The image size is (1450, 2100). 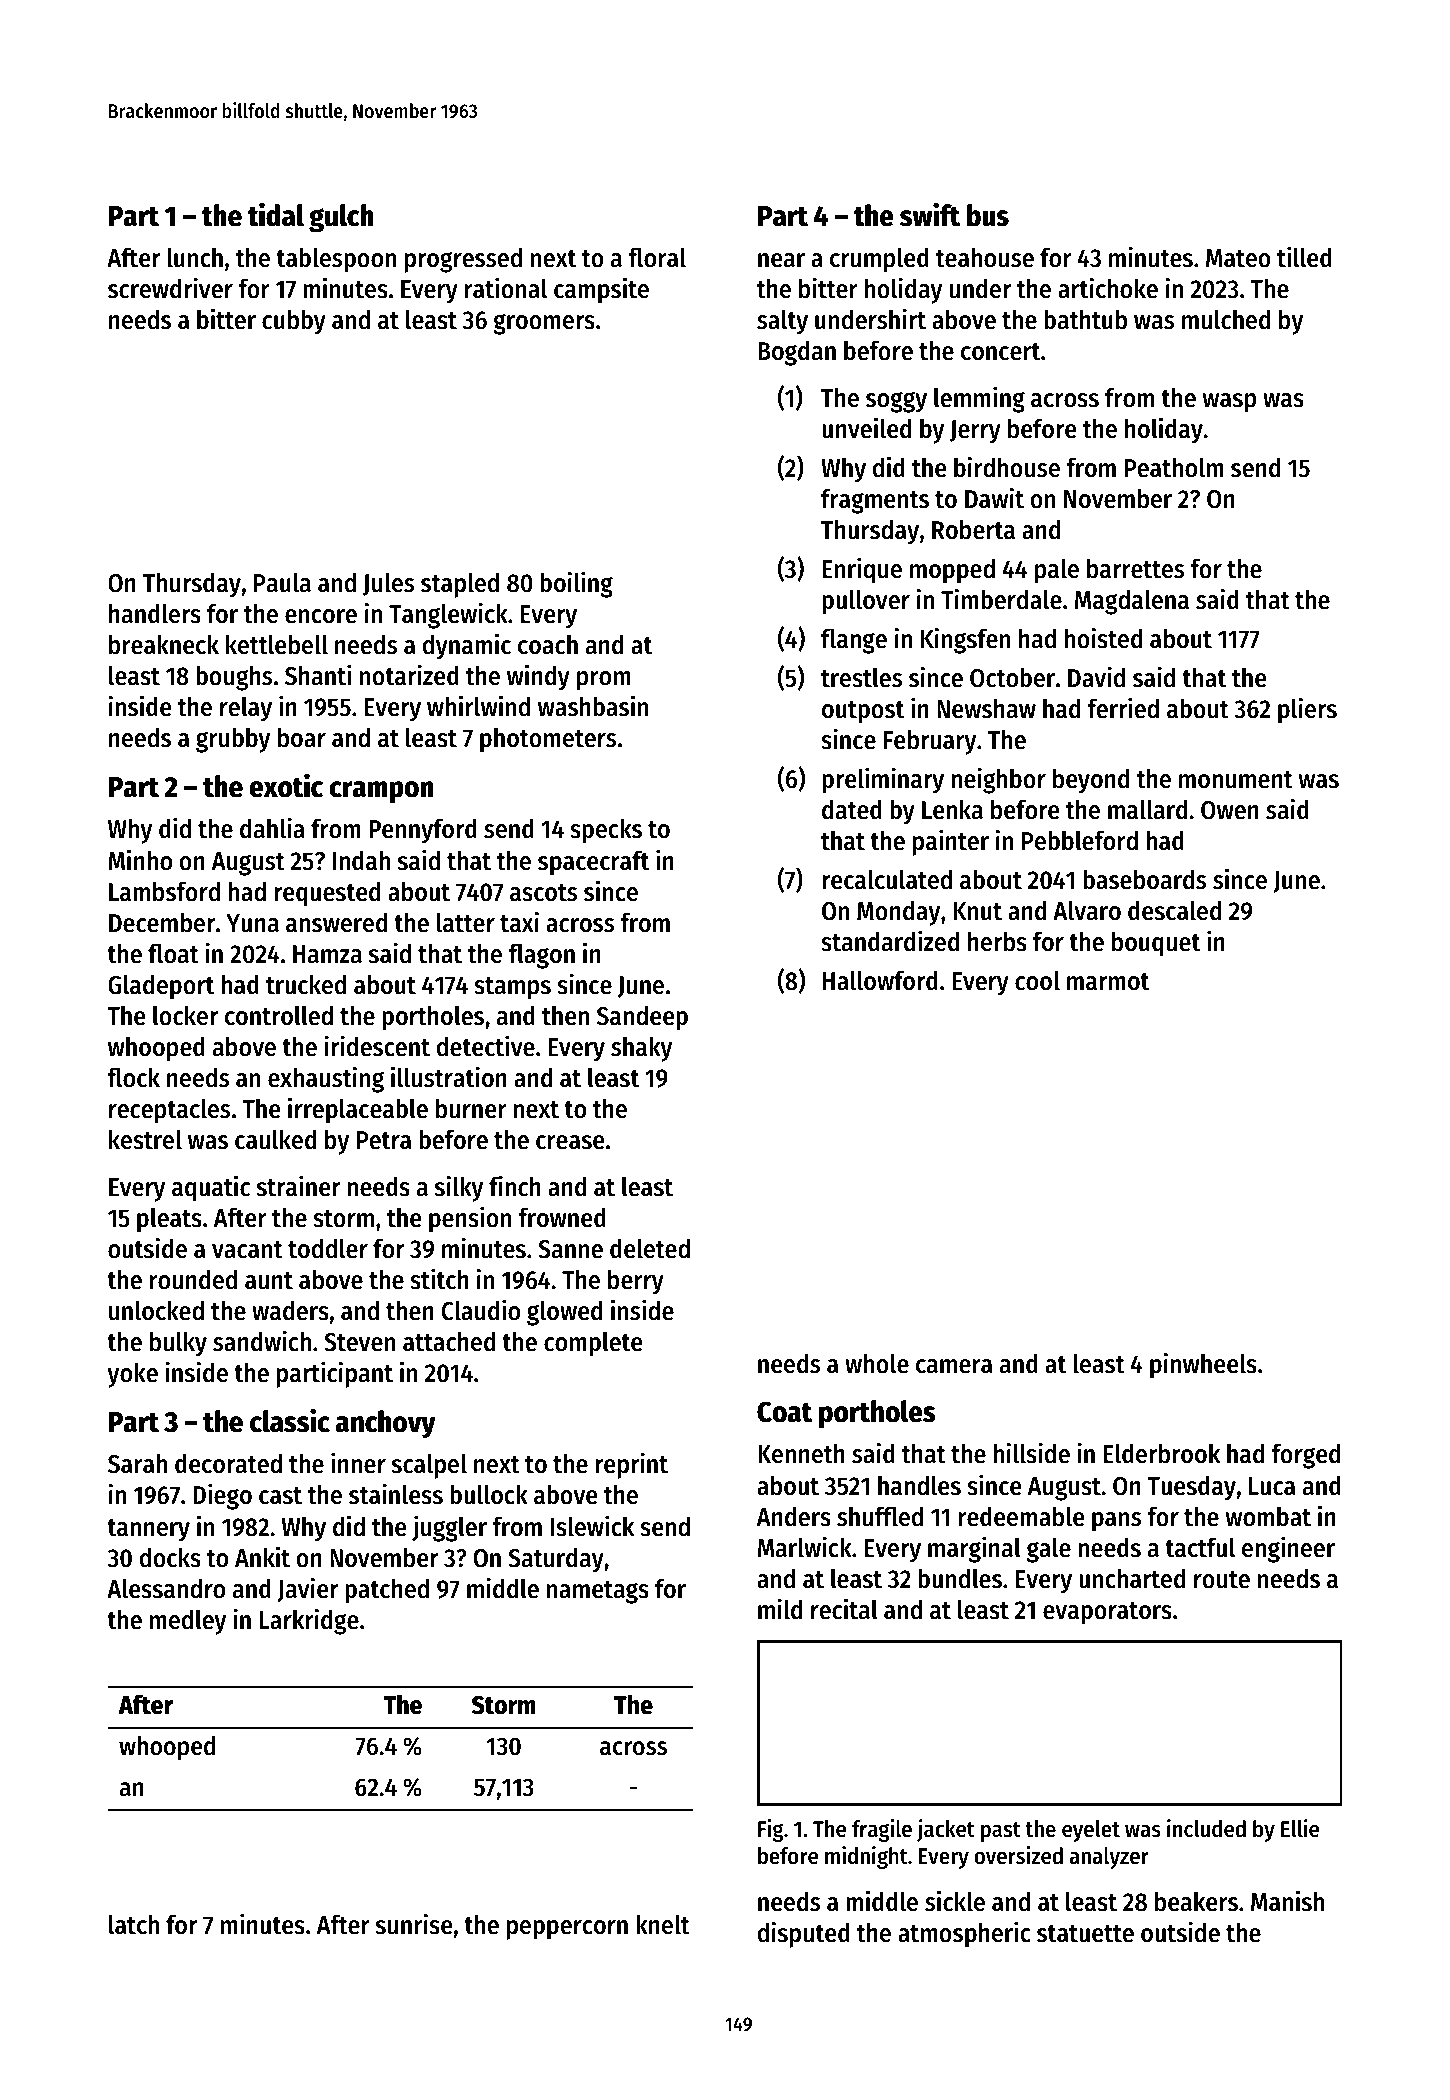 I want to click on wasp, so click(x=1230, y=403).
